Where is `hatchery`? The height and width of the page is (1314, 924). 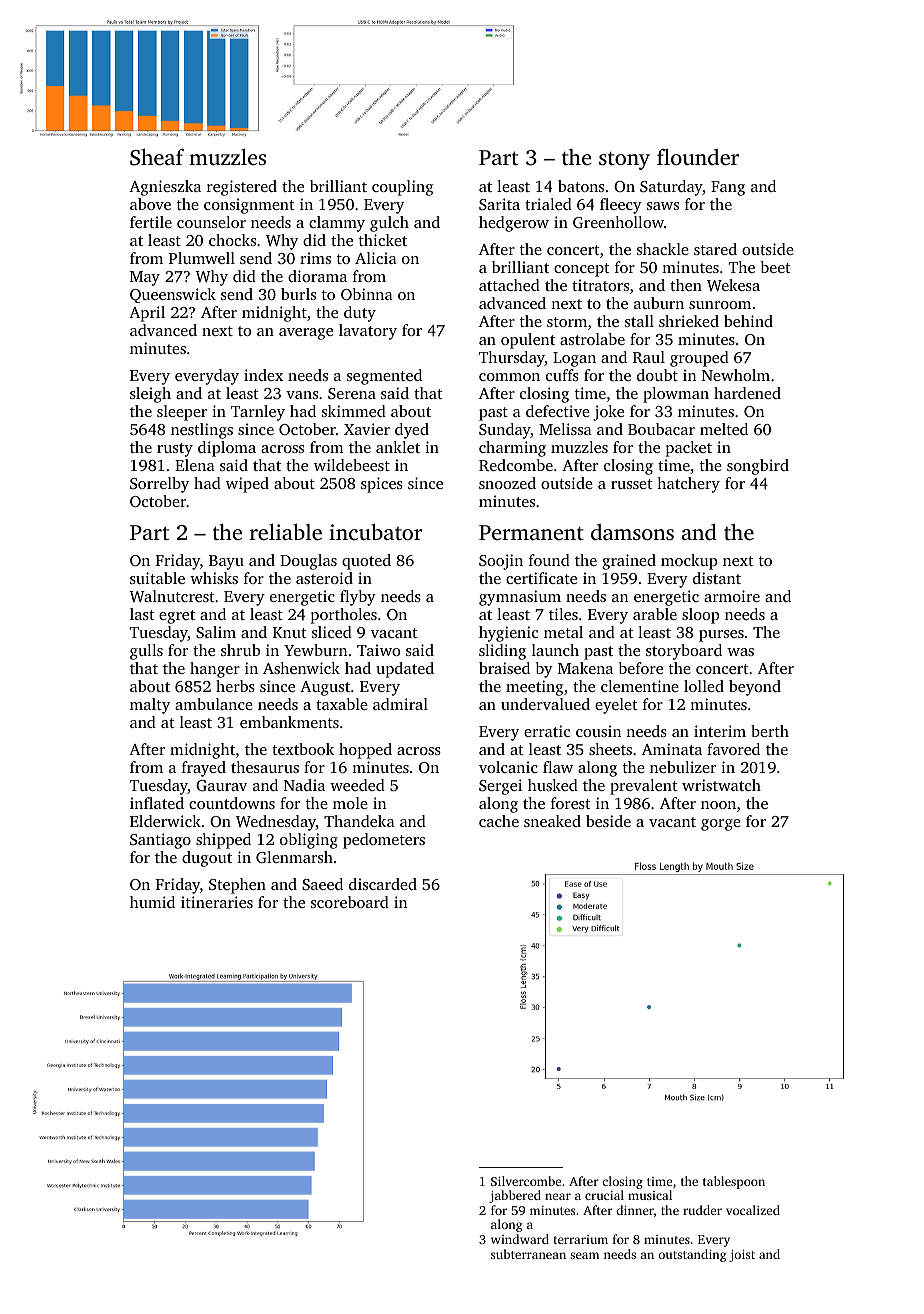
hatchery is located at coordinates (688, 485).
